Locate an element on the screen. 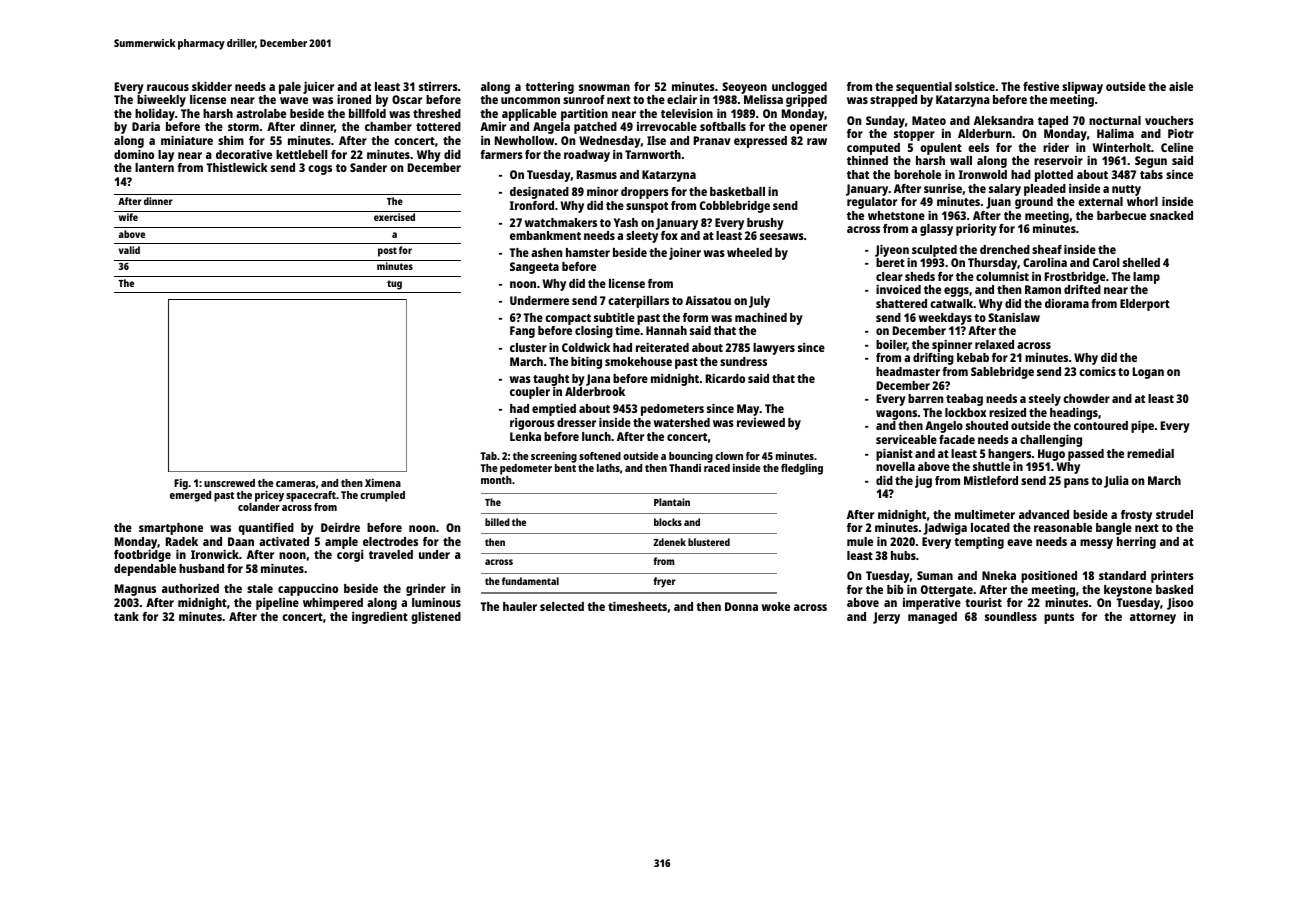  priority is located at coordinates (976, 230).
